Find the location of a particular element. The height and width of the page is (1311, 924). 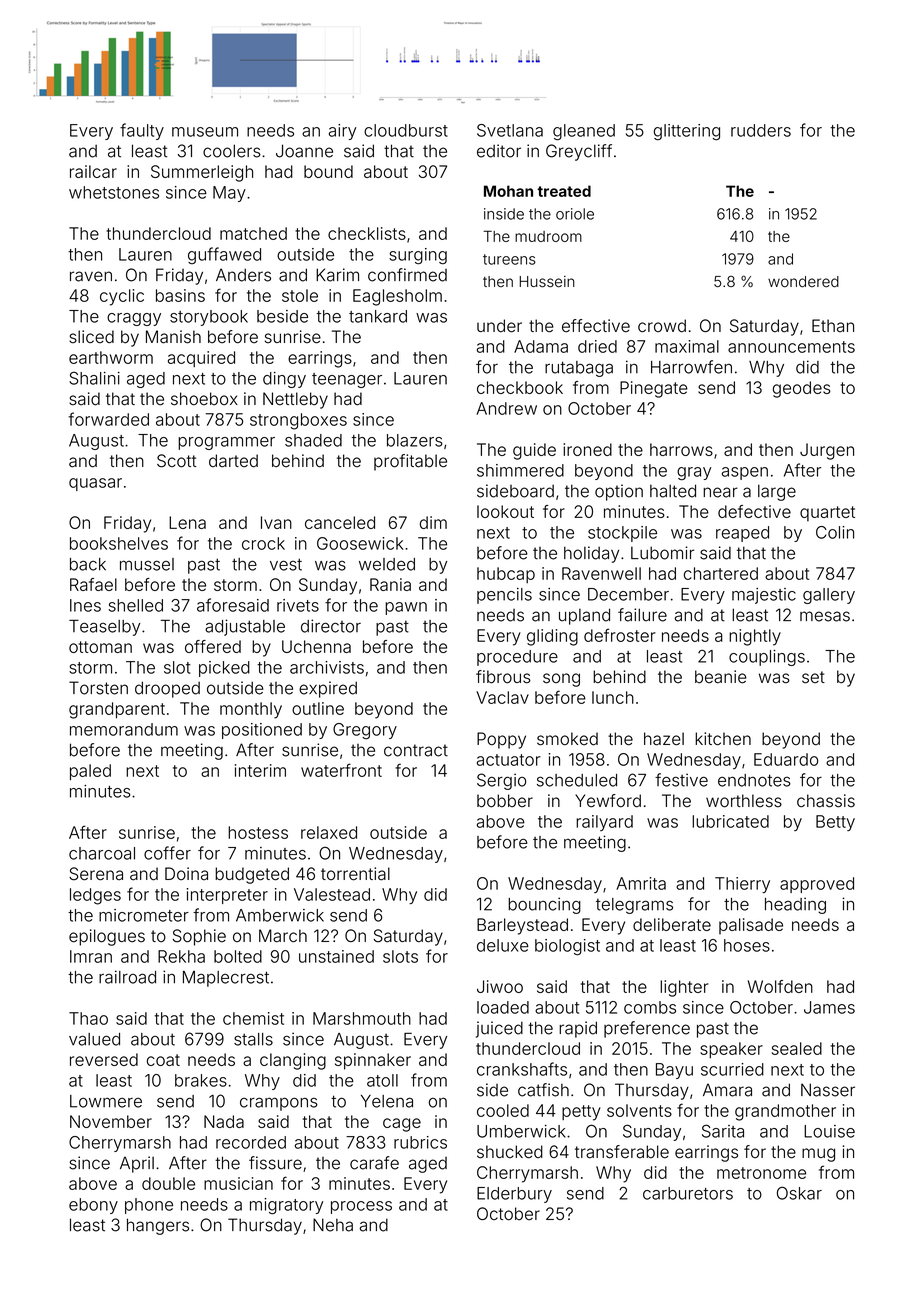

mussel is located at coordinates (147, 564).
